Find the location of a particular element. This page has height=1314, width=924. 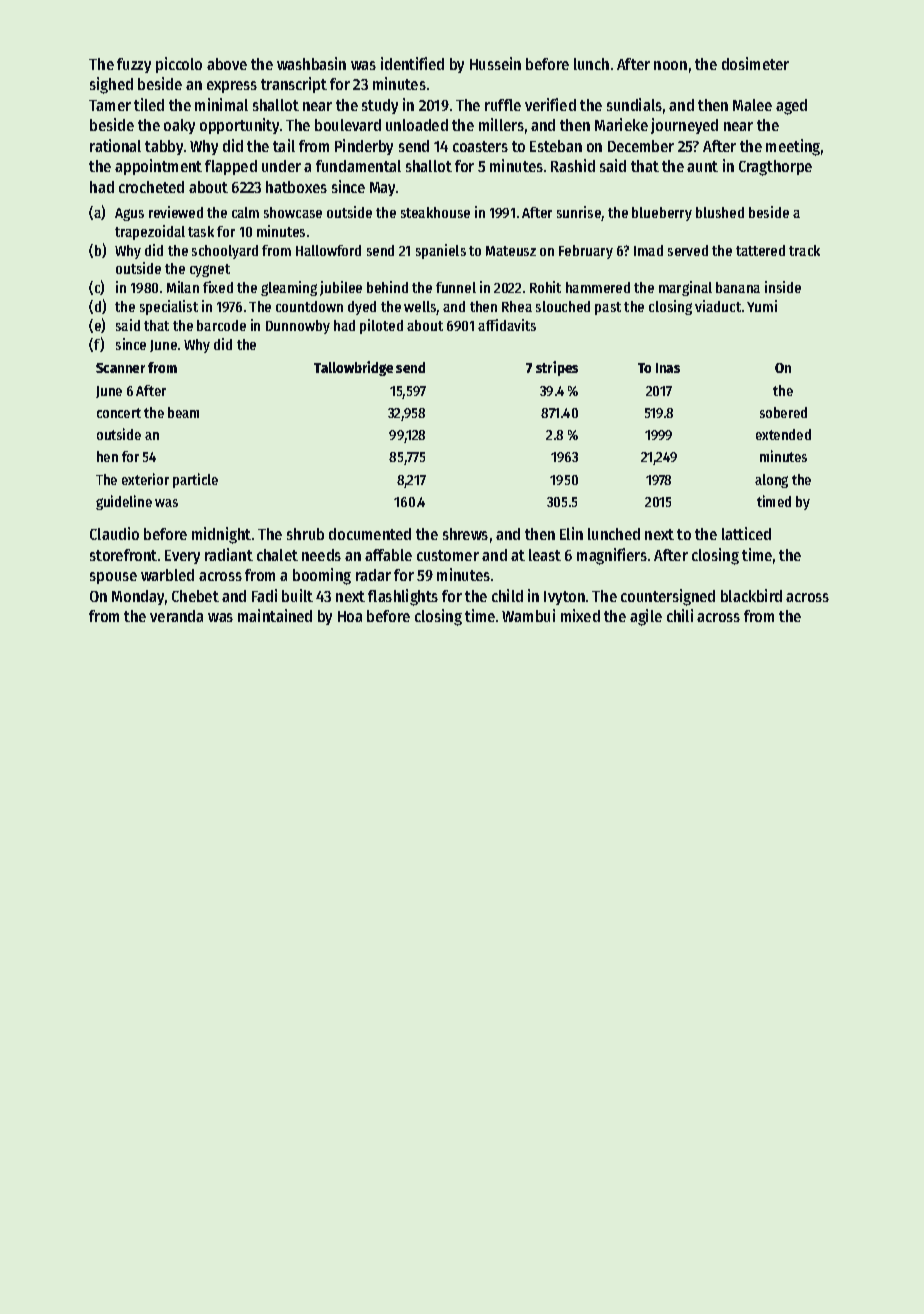

task is located at coordinates (201, 231).
